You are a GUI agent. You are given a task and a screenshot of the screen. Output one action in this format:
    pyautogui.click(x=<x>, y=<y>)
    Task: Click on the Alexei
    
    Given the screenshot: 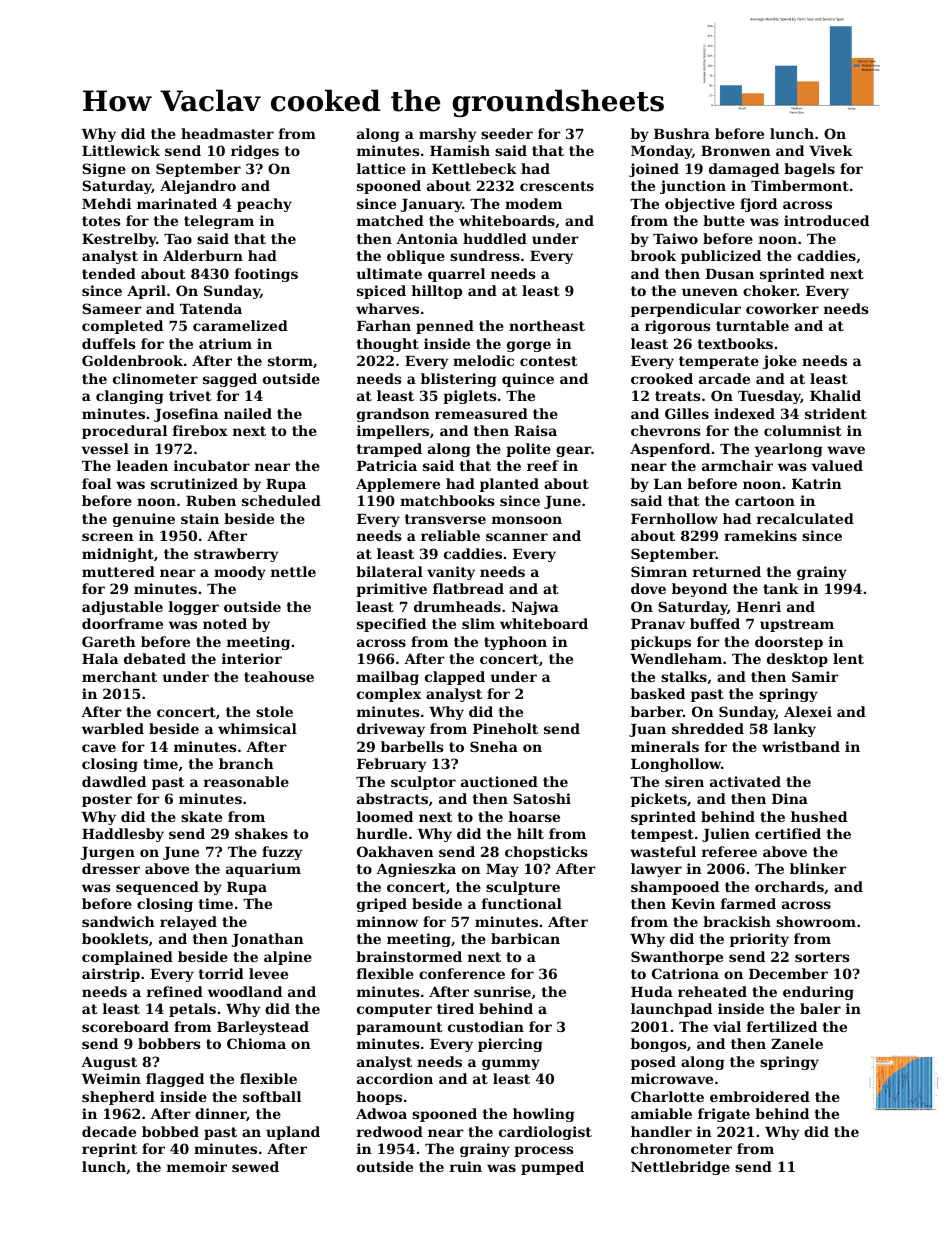 What is the action you would take?
    pyautogui.click(x=808, y=711)
